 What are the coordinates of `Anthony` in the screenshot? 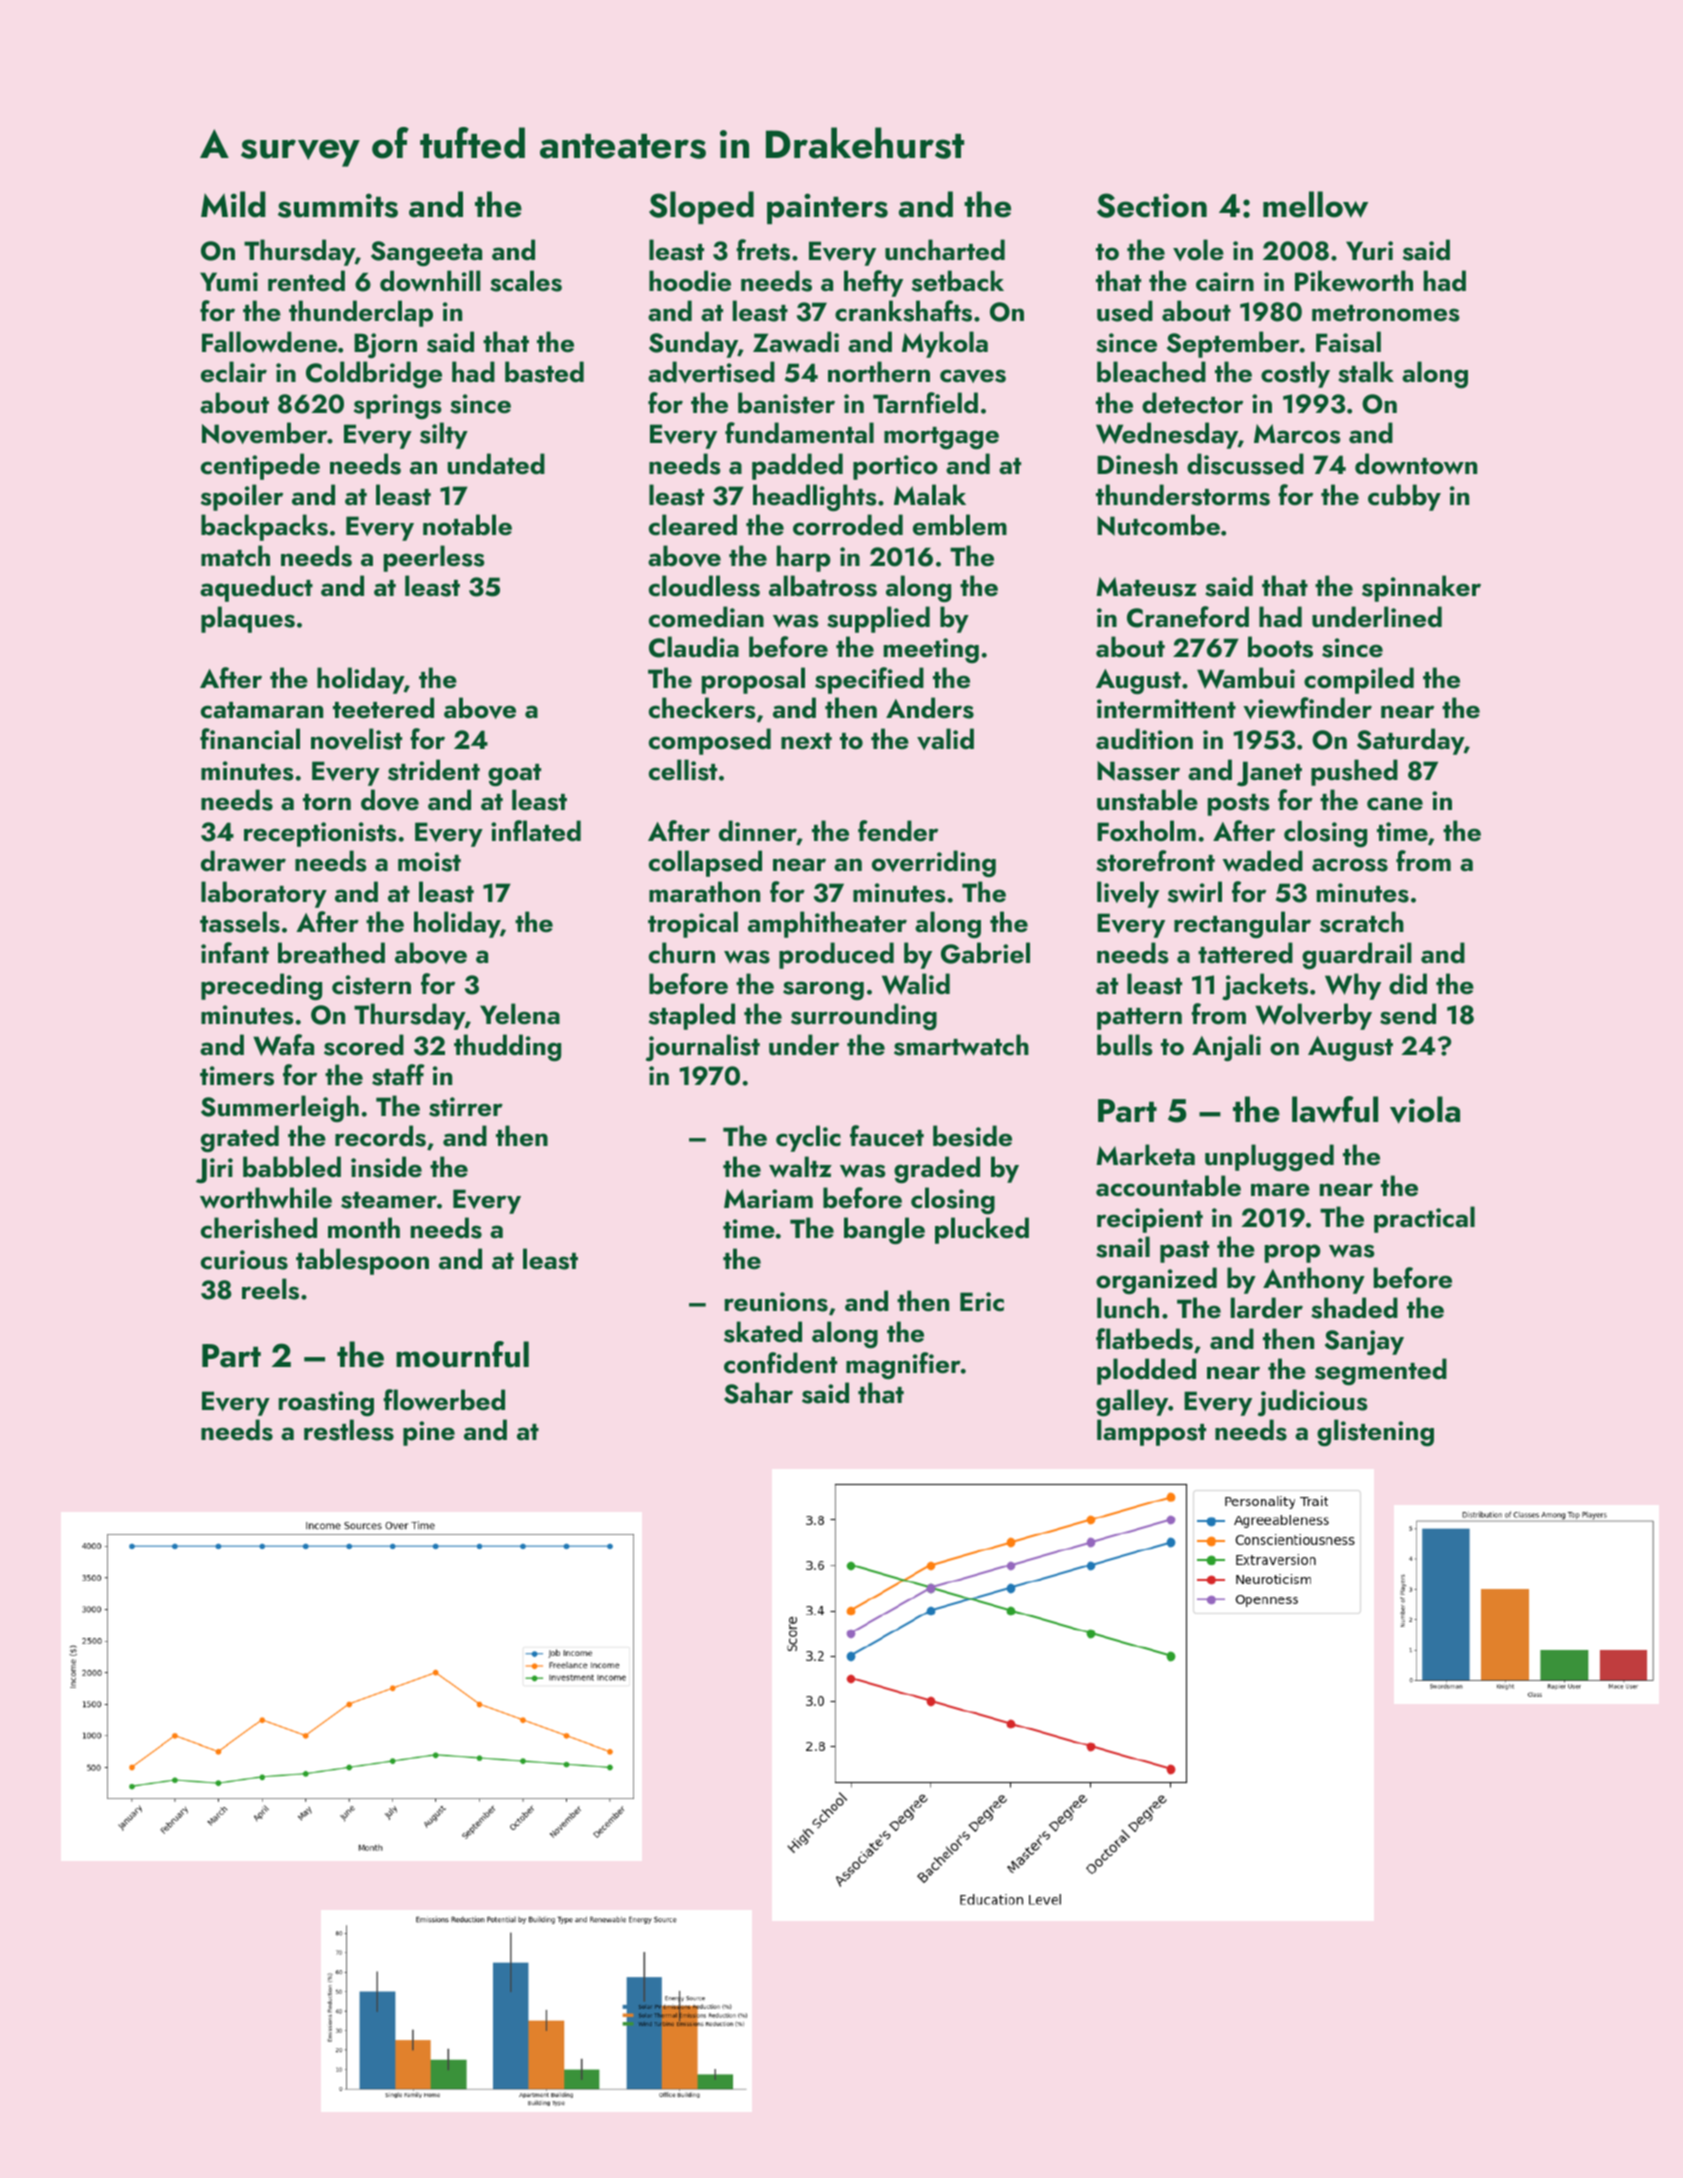 It's located at (1314, 1280).
